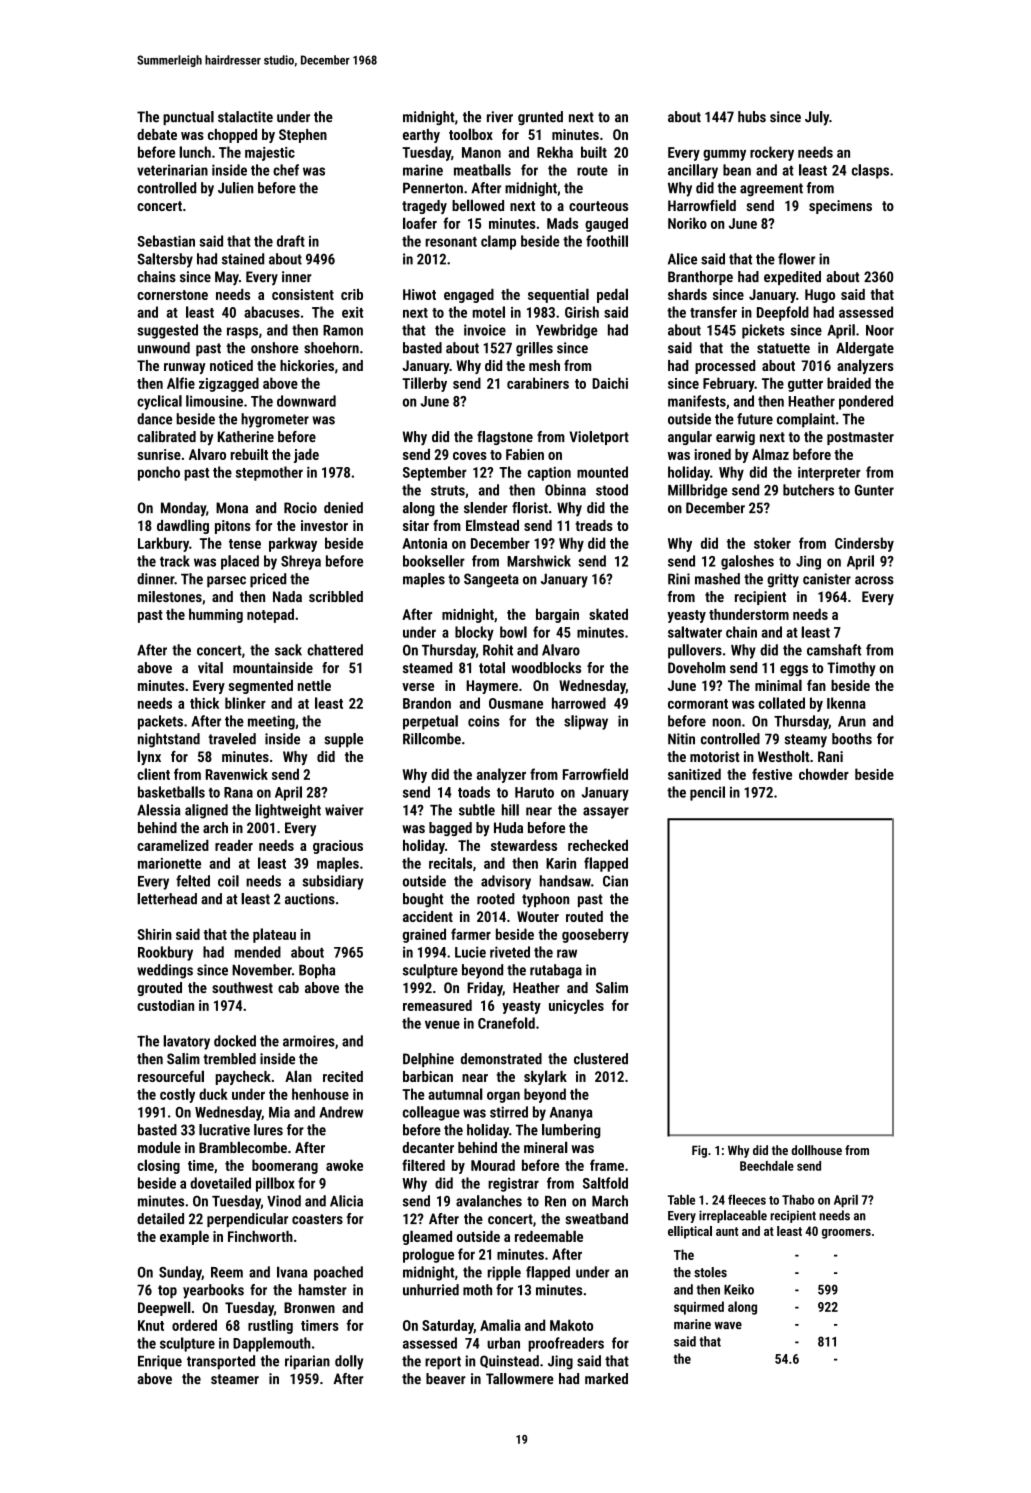 This screenshot has width=1031, height=1493. I want to click on September, so click(435, 473).
